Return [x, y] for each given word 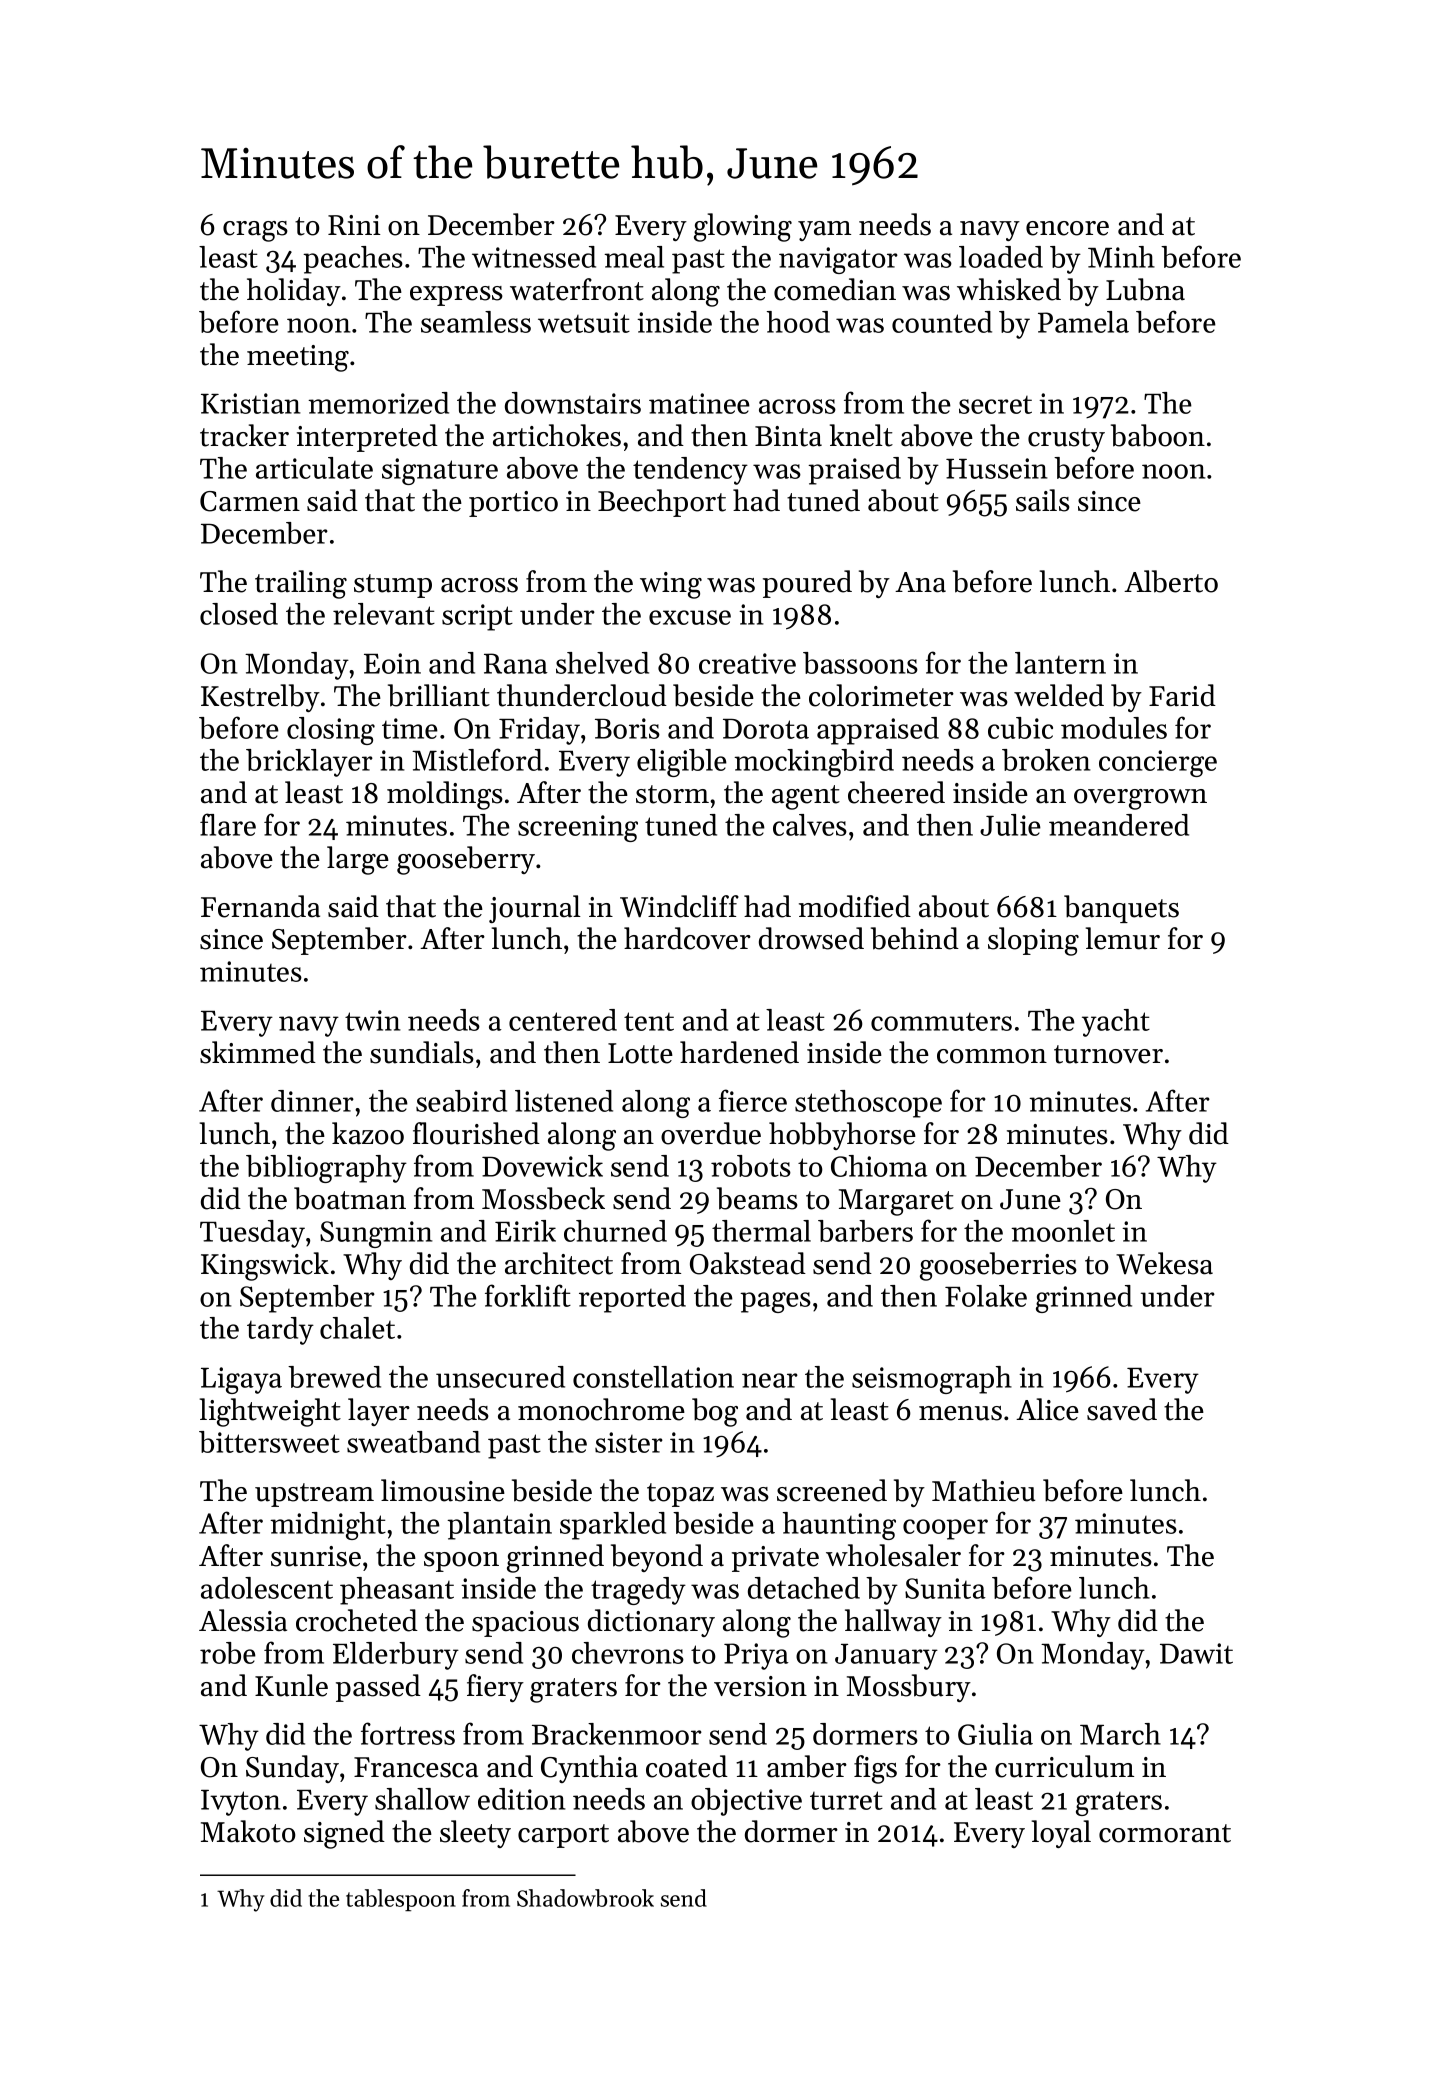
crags [255, 231]
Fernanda [260, 906]
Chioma [879, 1166]
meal [634, 257]
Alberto [1171, 581]
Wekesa [1164, 1263]
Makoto [248, 1831]
